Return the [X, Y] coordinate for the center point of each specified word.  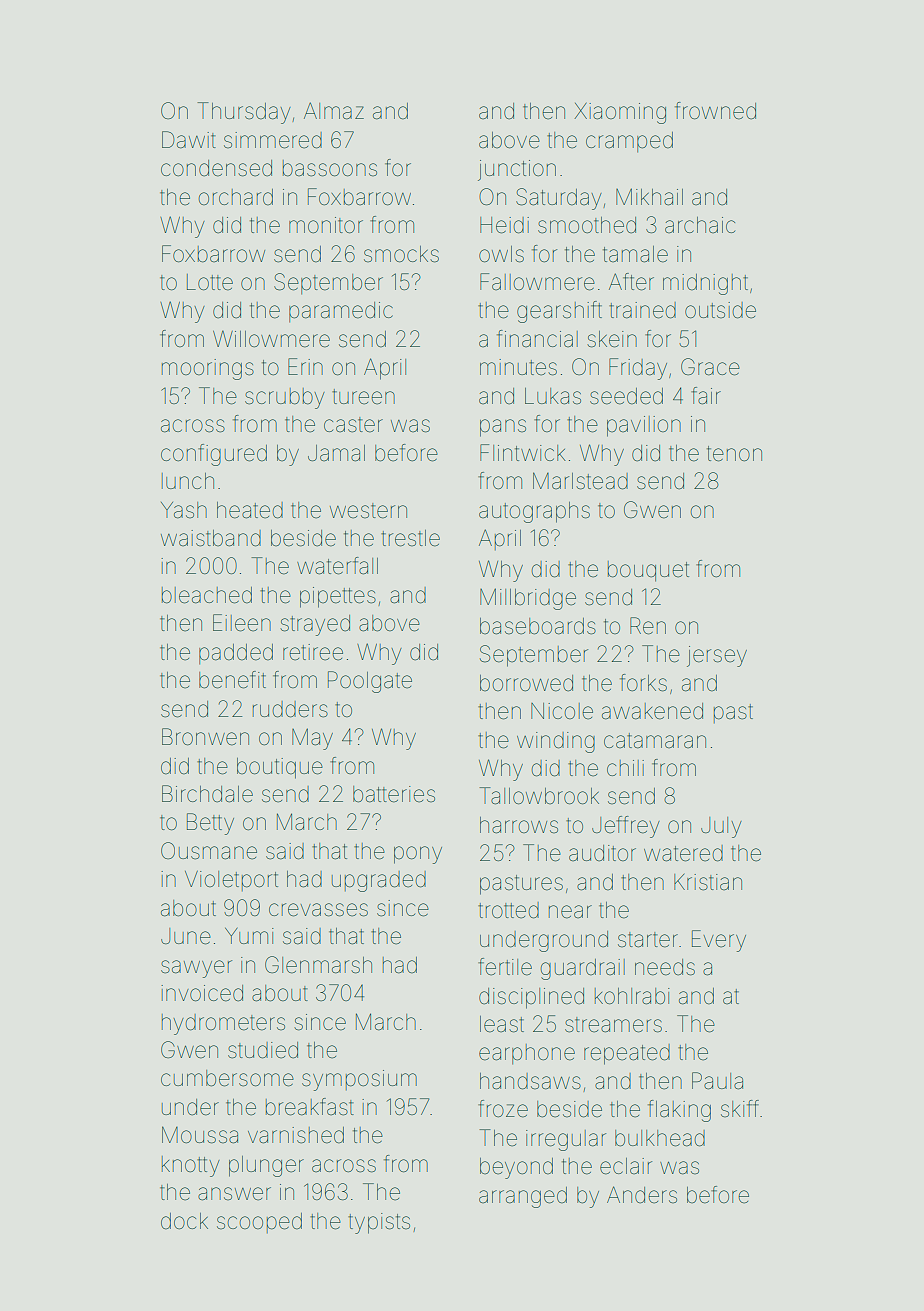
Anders [642, 1195]
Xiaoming [620, 113]
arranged [523, 1197]
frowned [715, 111]
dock [184, 1221]
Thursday [244, 113]
